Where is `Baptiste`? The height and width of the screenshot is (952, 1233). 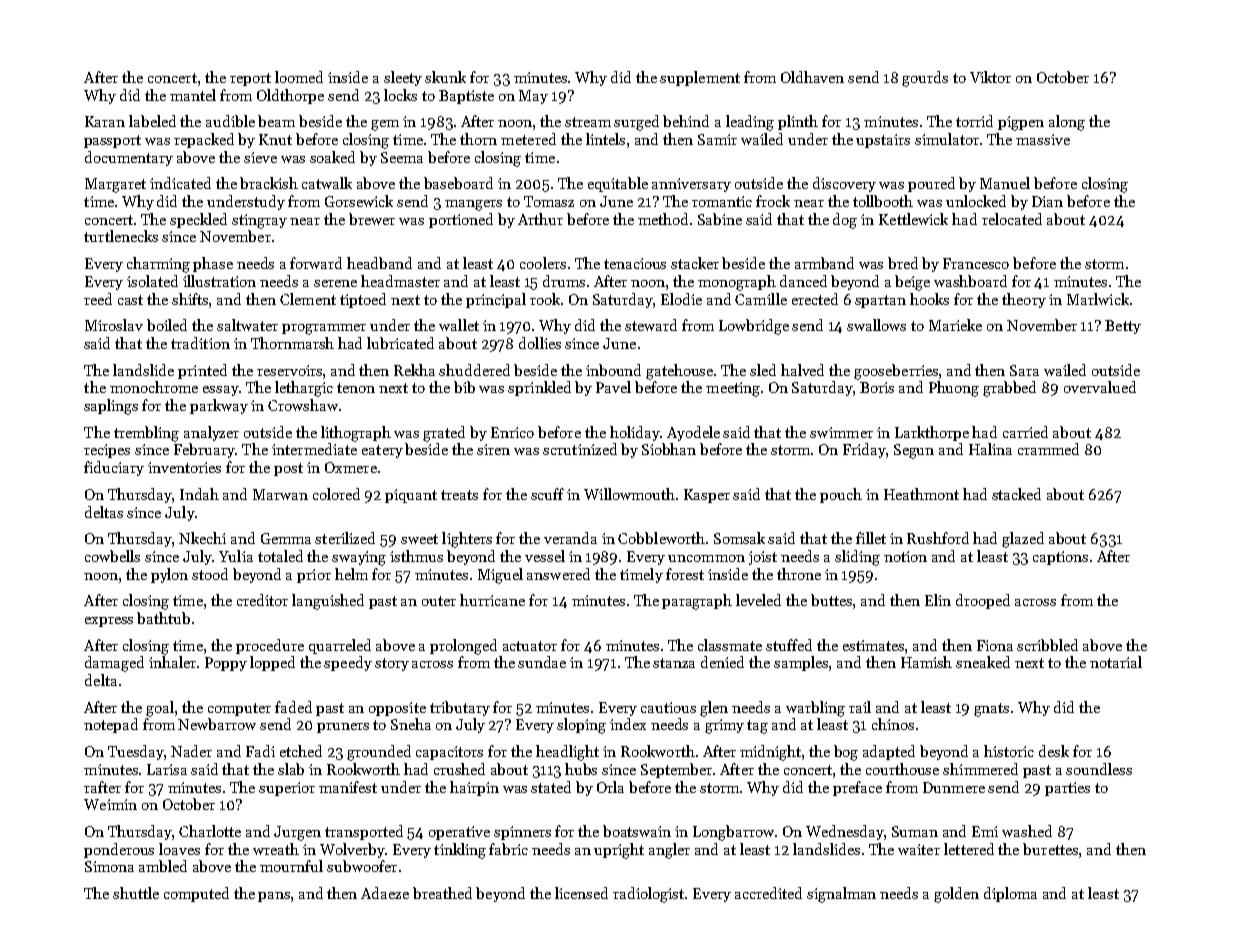 Baptiste is located at coordinates (466, 97).
